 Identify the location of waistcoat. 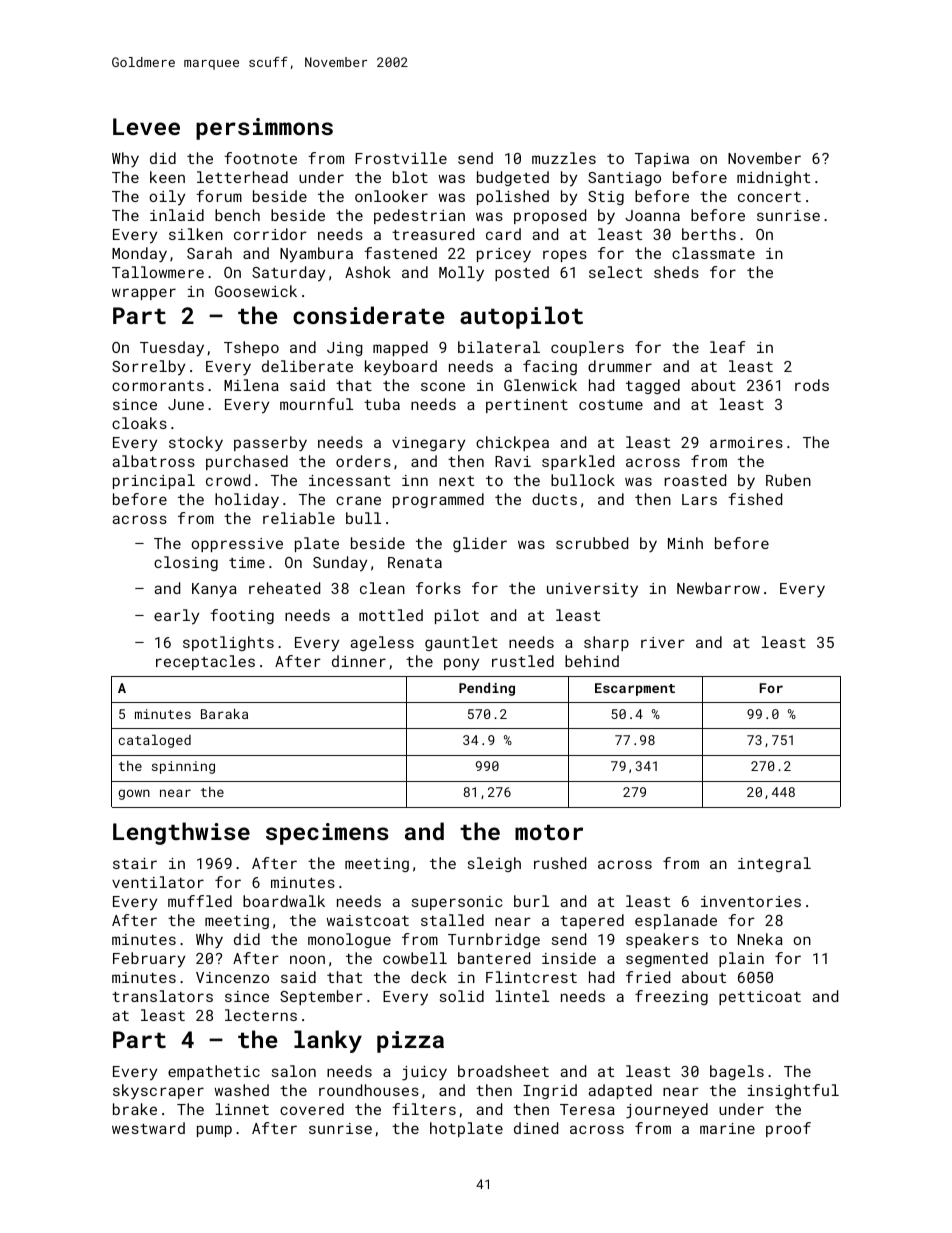
(368, 920).
